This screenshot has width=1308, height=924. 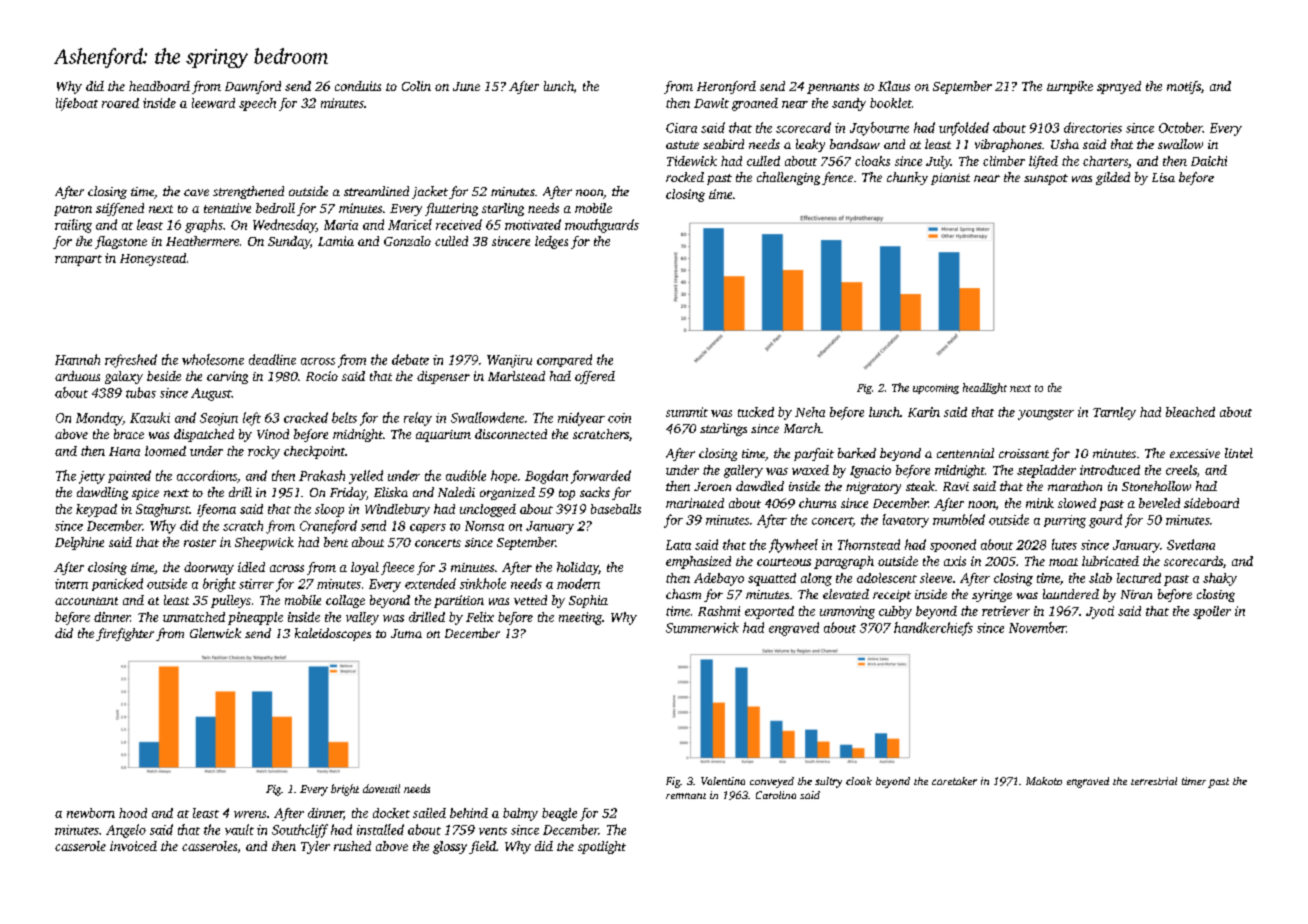 What do you see at coordinates (1184, 87) in the screenshot?
I see `motifs` at bounding box center [1184, 87].
